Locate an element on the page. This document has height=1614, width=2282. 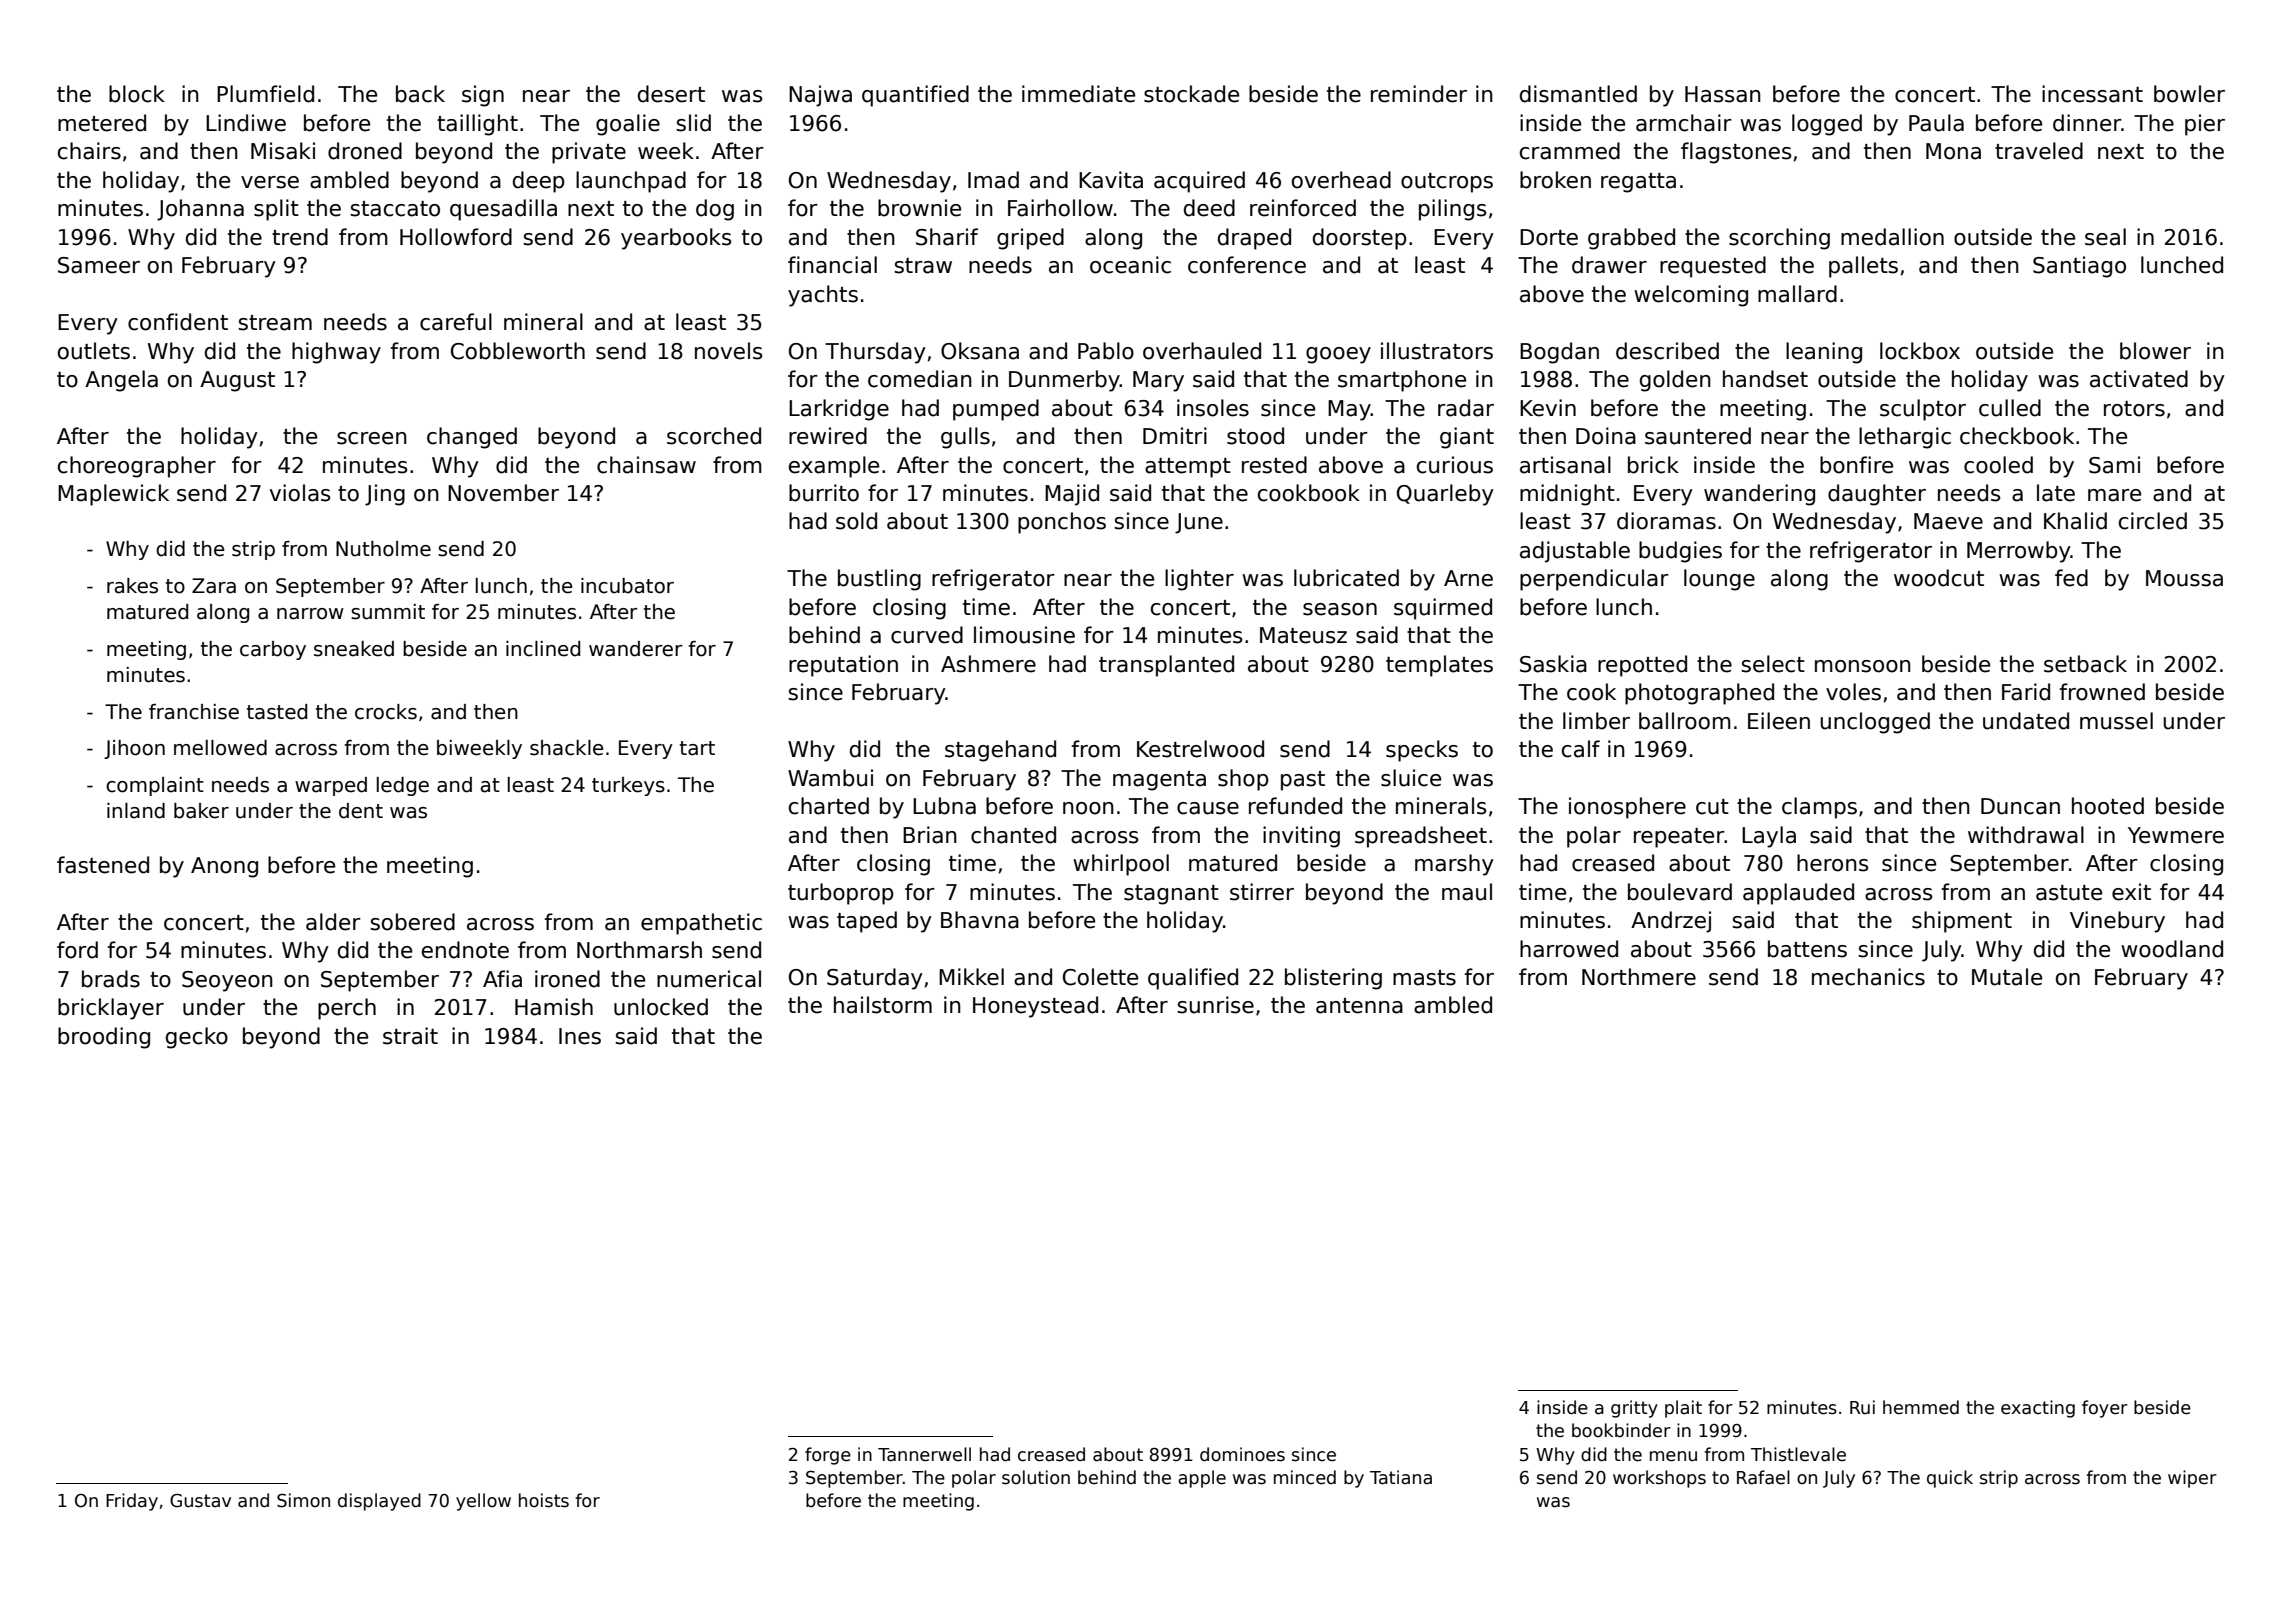
violas is located at coordinates (300, 493).
